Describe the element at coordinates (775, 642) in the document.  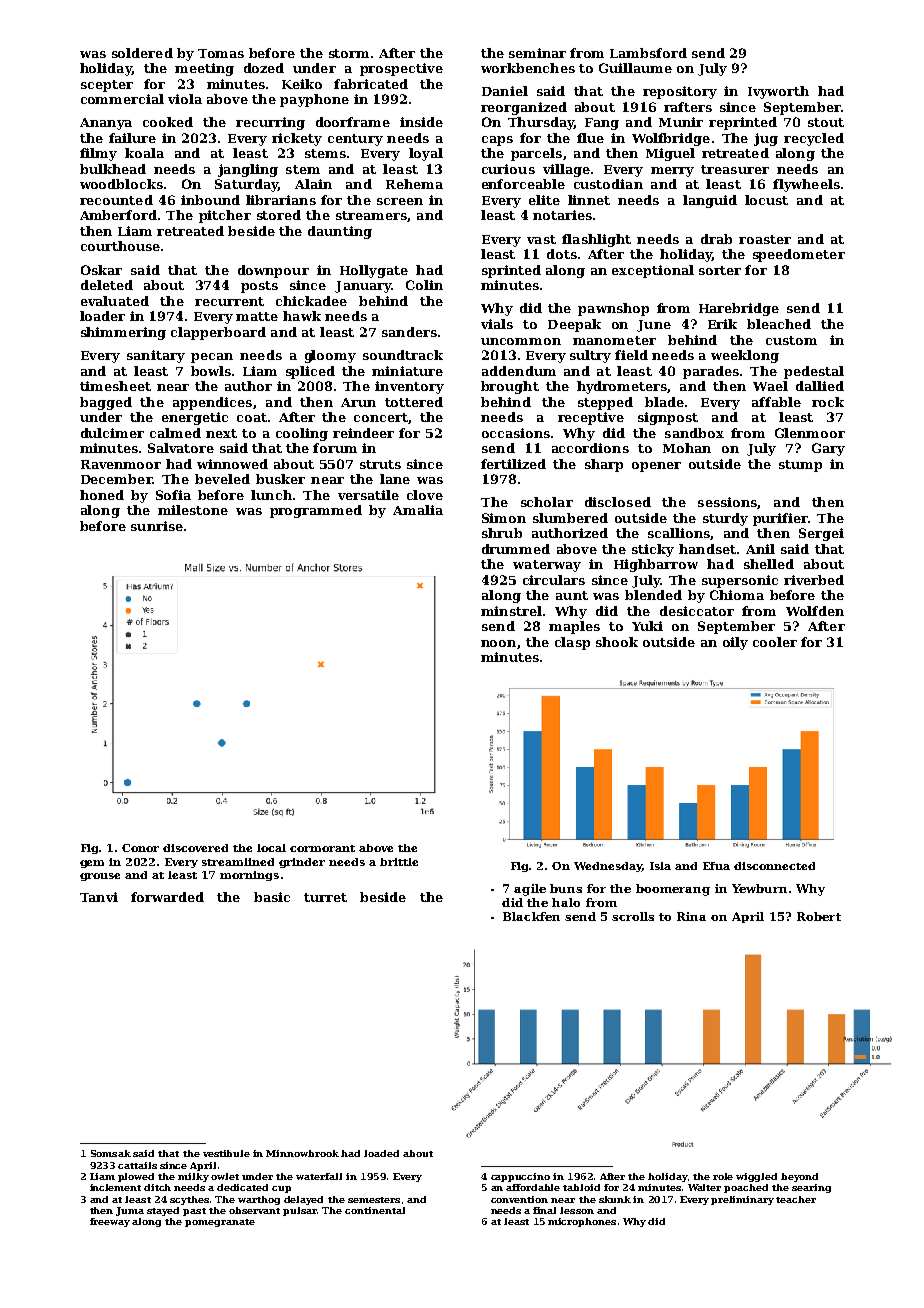
I see `cooler` at that location.
